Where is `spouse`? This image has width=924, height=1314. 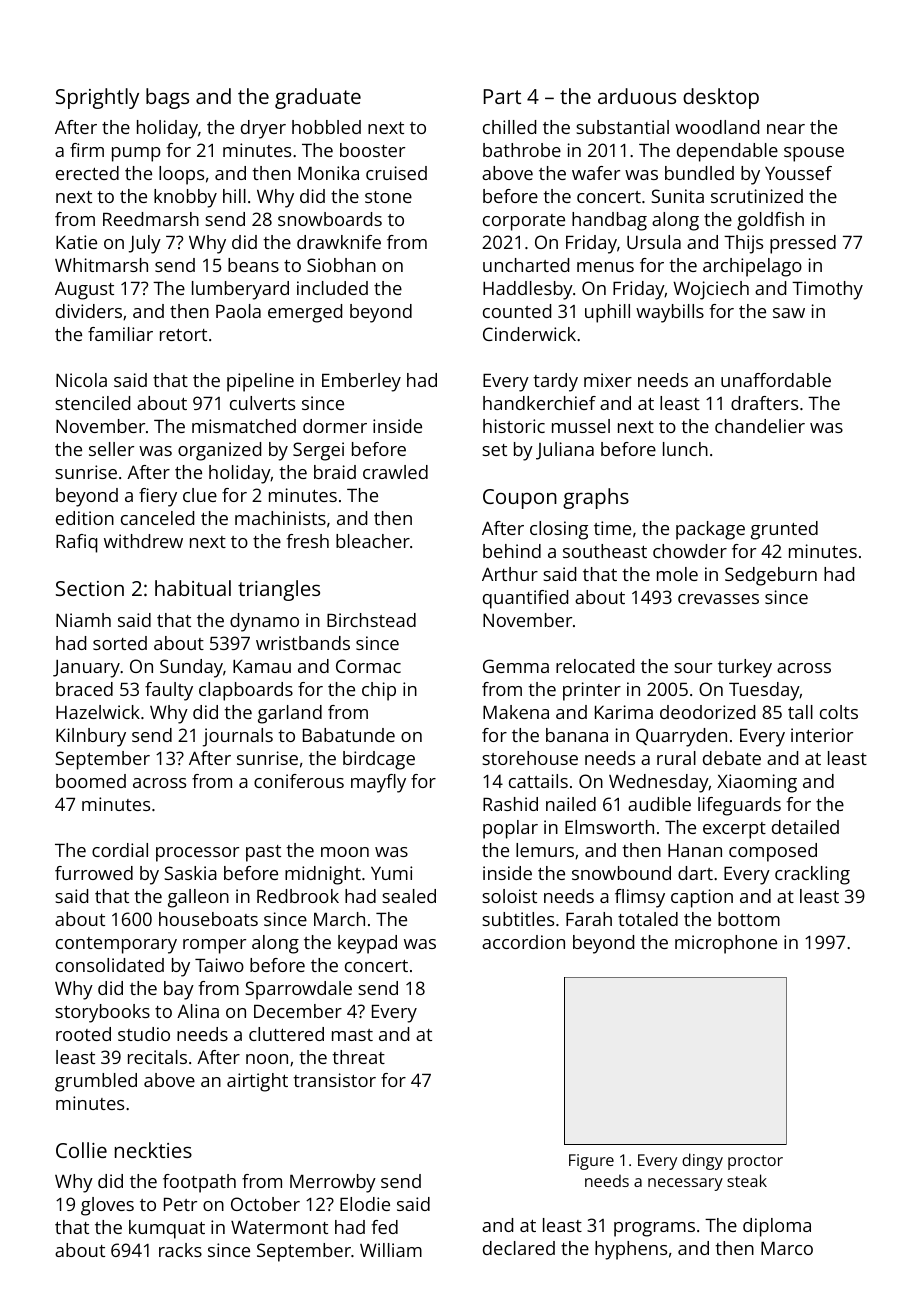
spouse is located at coordinates (814, 154).
